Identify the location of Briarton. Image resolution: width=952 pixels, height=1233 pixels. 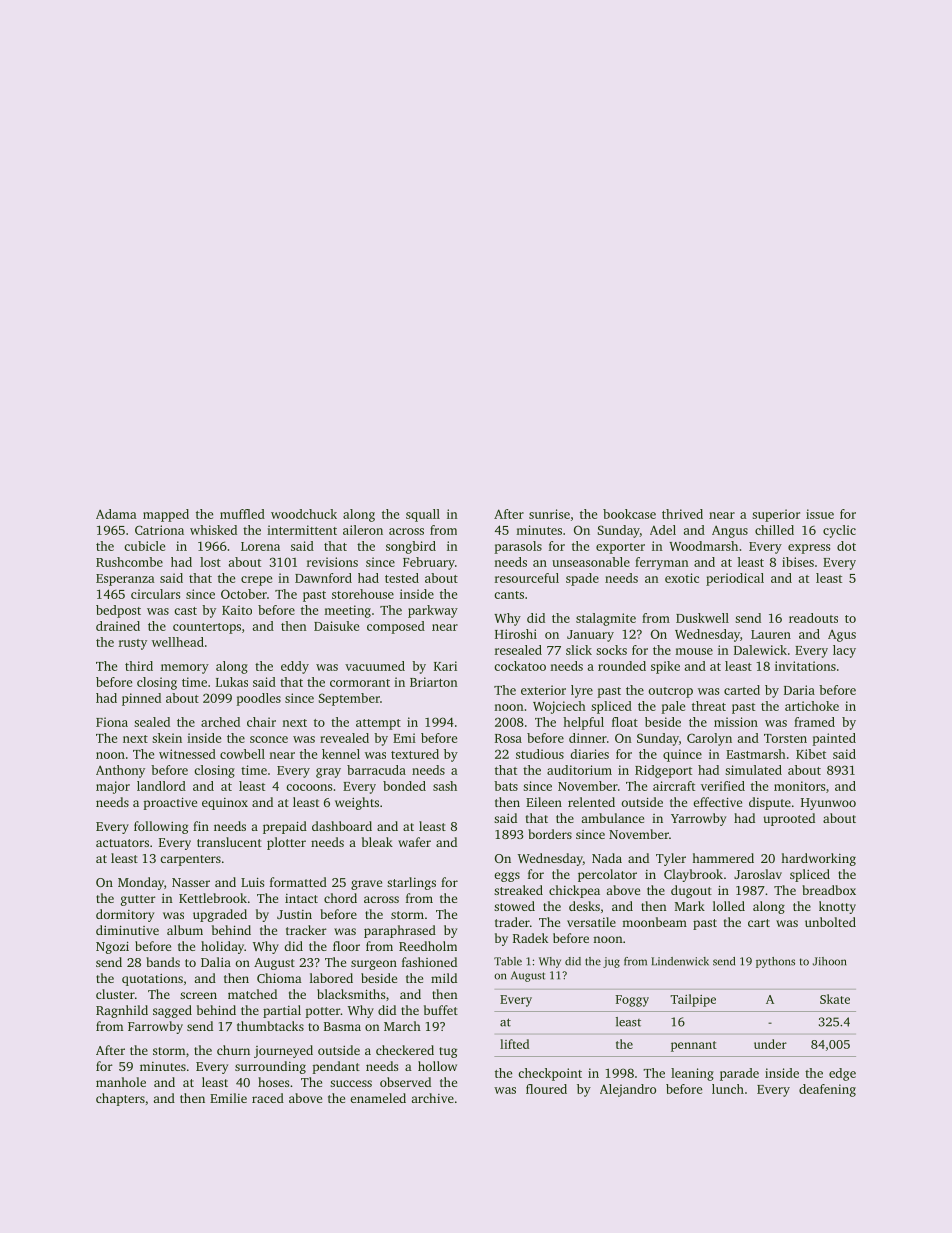
(434, 682).
